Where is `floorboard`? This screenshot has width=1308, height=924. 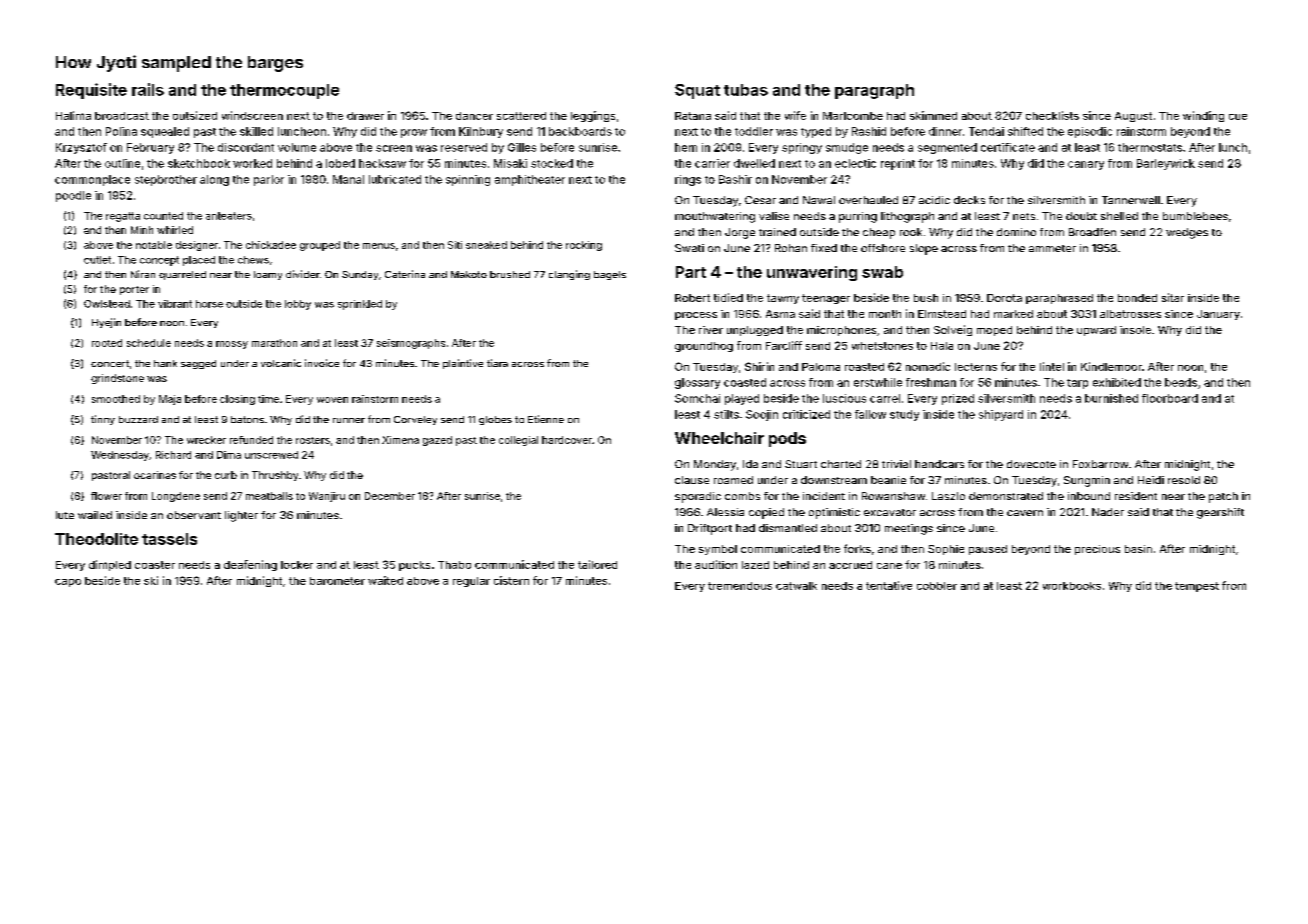 floorboard is located at coordinates (1170, 398).
